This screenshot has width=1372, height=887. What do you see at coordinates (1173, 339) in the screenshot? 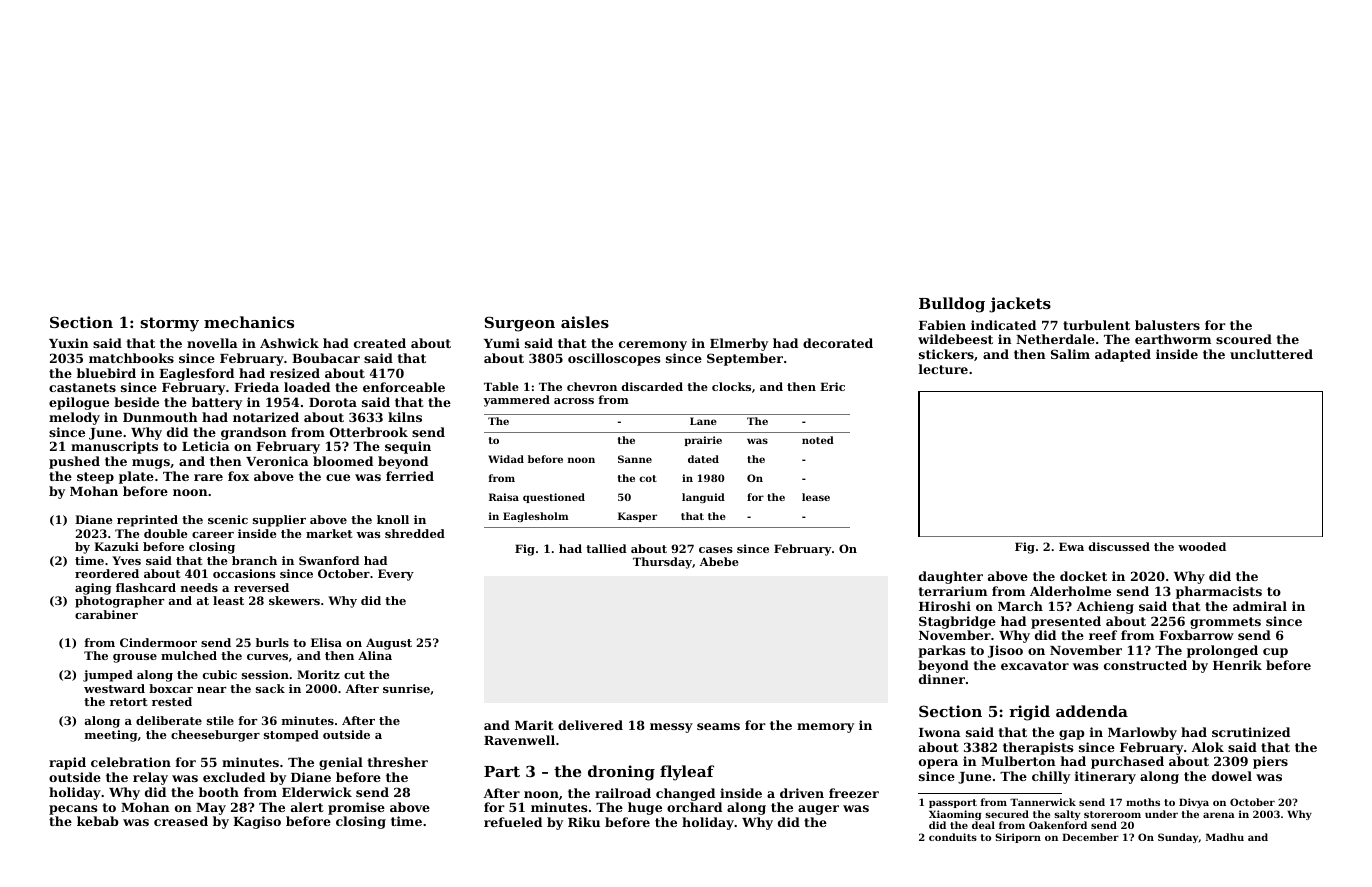
I see `earthworm` at bounding box center [1173, 339].
